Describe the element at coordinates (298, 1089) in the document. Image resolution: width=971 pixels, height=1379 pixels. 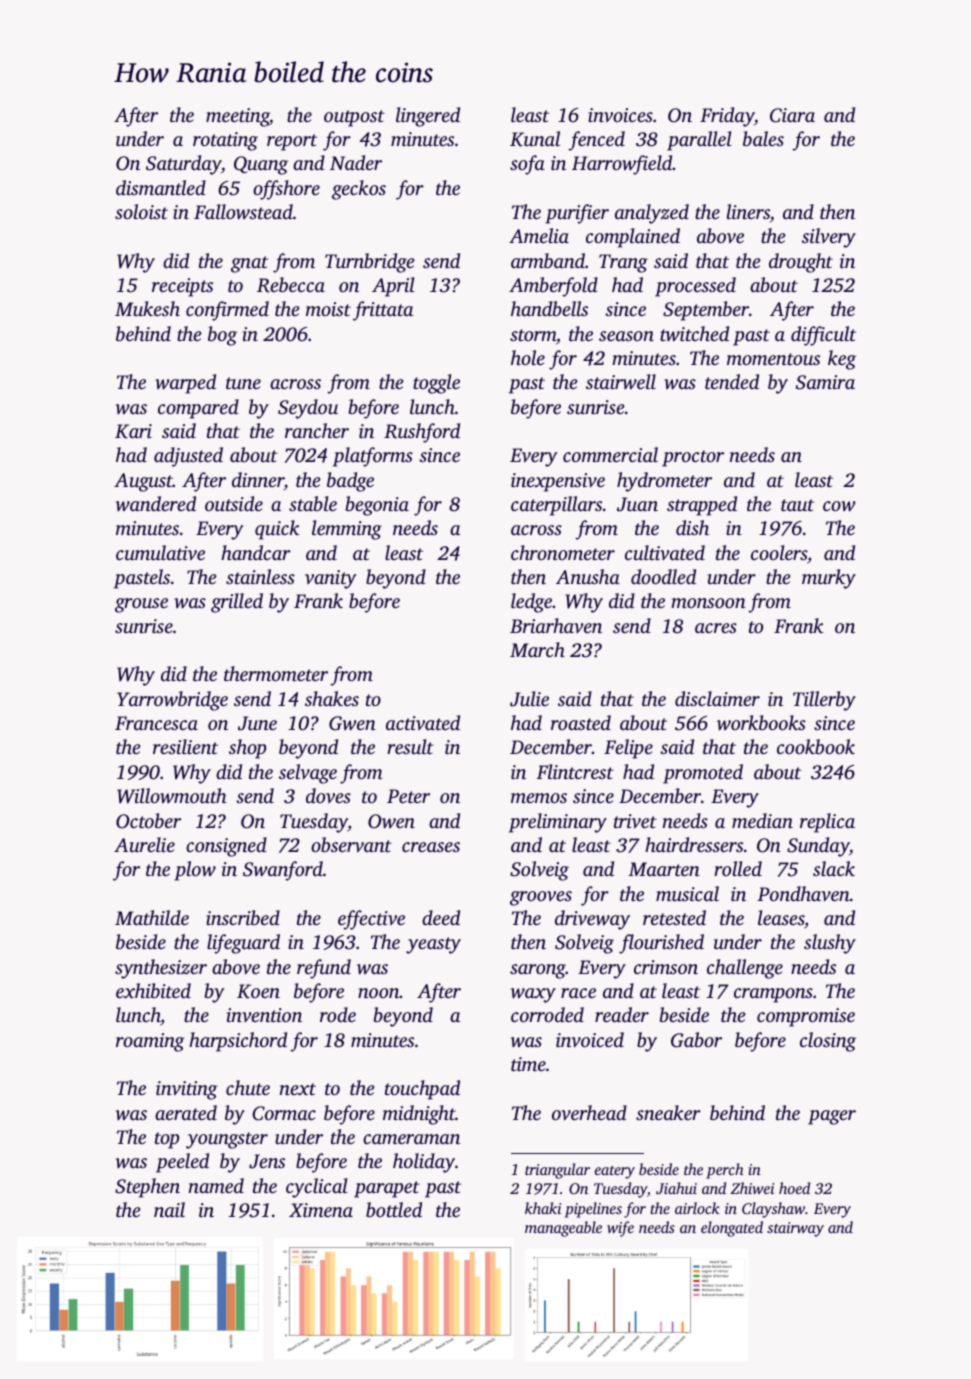
I see `next` at that location.
